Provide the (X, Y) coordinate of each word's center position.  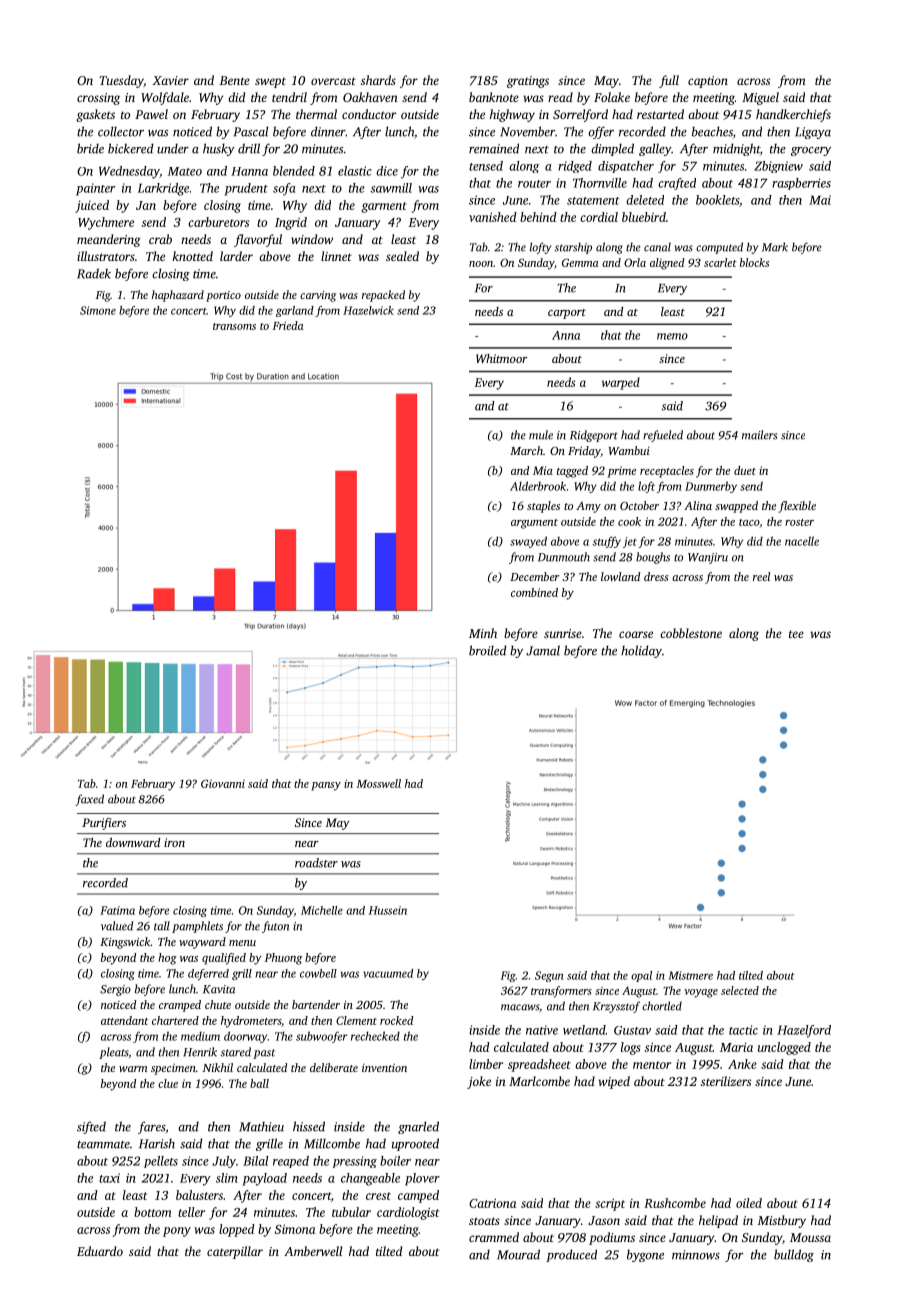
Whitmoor (502, 358)
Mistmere (690, 975)
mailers (759, 435)
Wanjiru (708, 558)
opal (641, 976)
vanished (493, 217)
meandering (109, 240)
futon (275, 927)
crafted (677, 184)
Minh (483, 633)
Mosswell (379, 783)
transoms (234, 326)
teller (191, 1212)
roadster (316, 863)
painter (95, 189)
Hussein (388, 910)
